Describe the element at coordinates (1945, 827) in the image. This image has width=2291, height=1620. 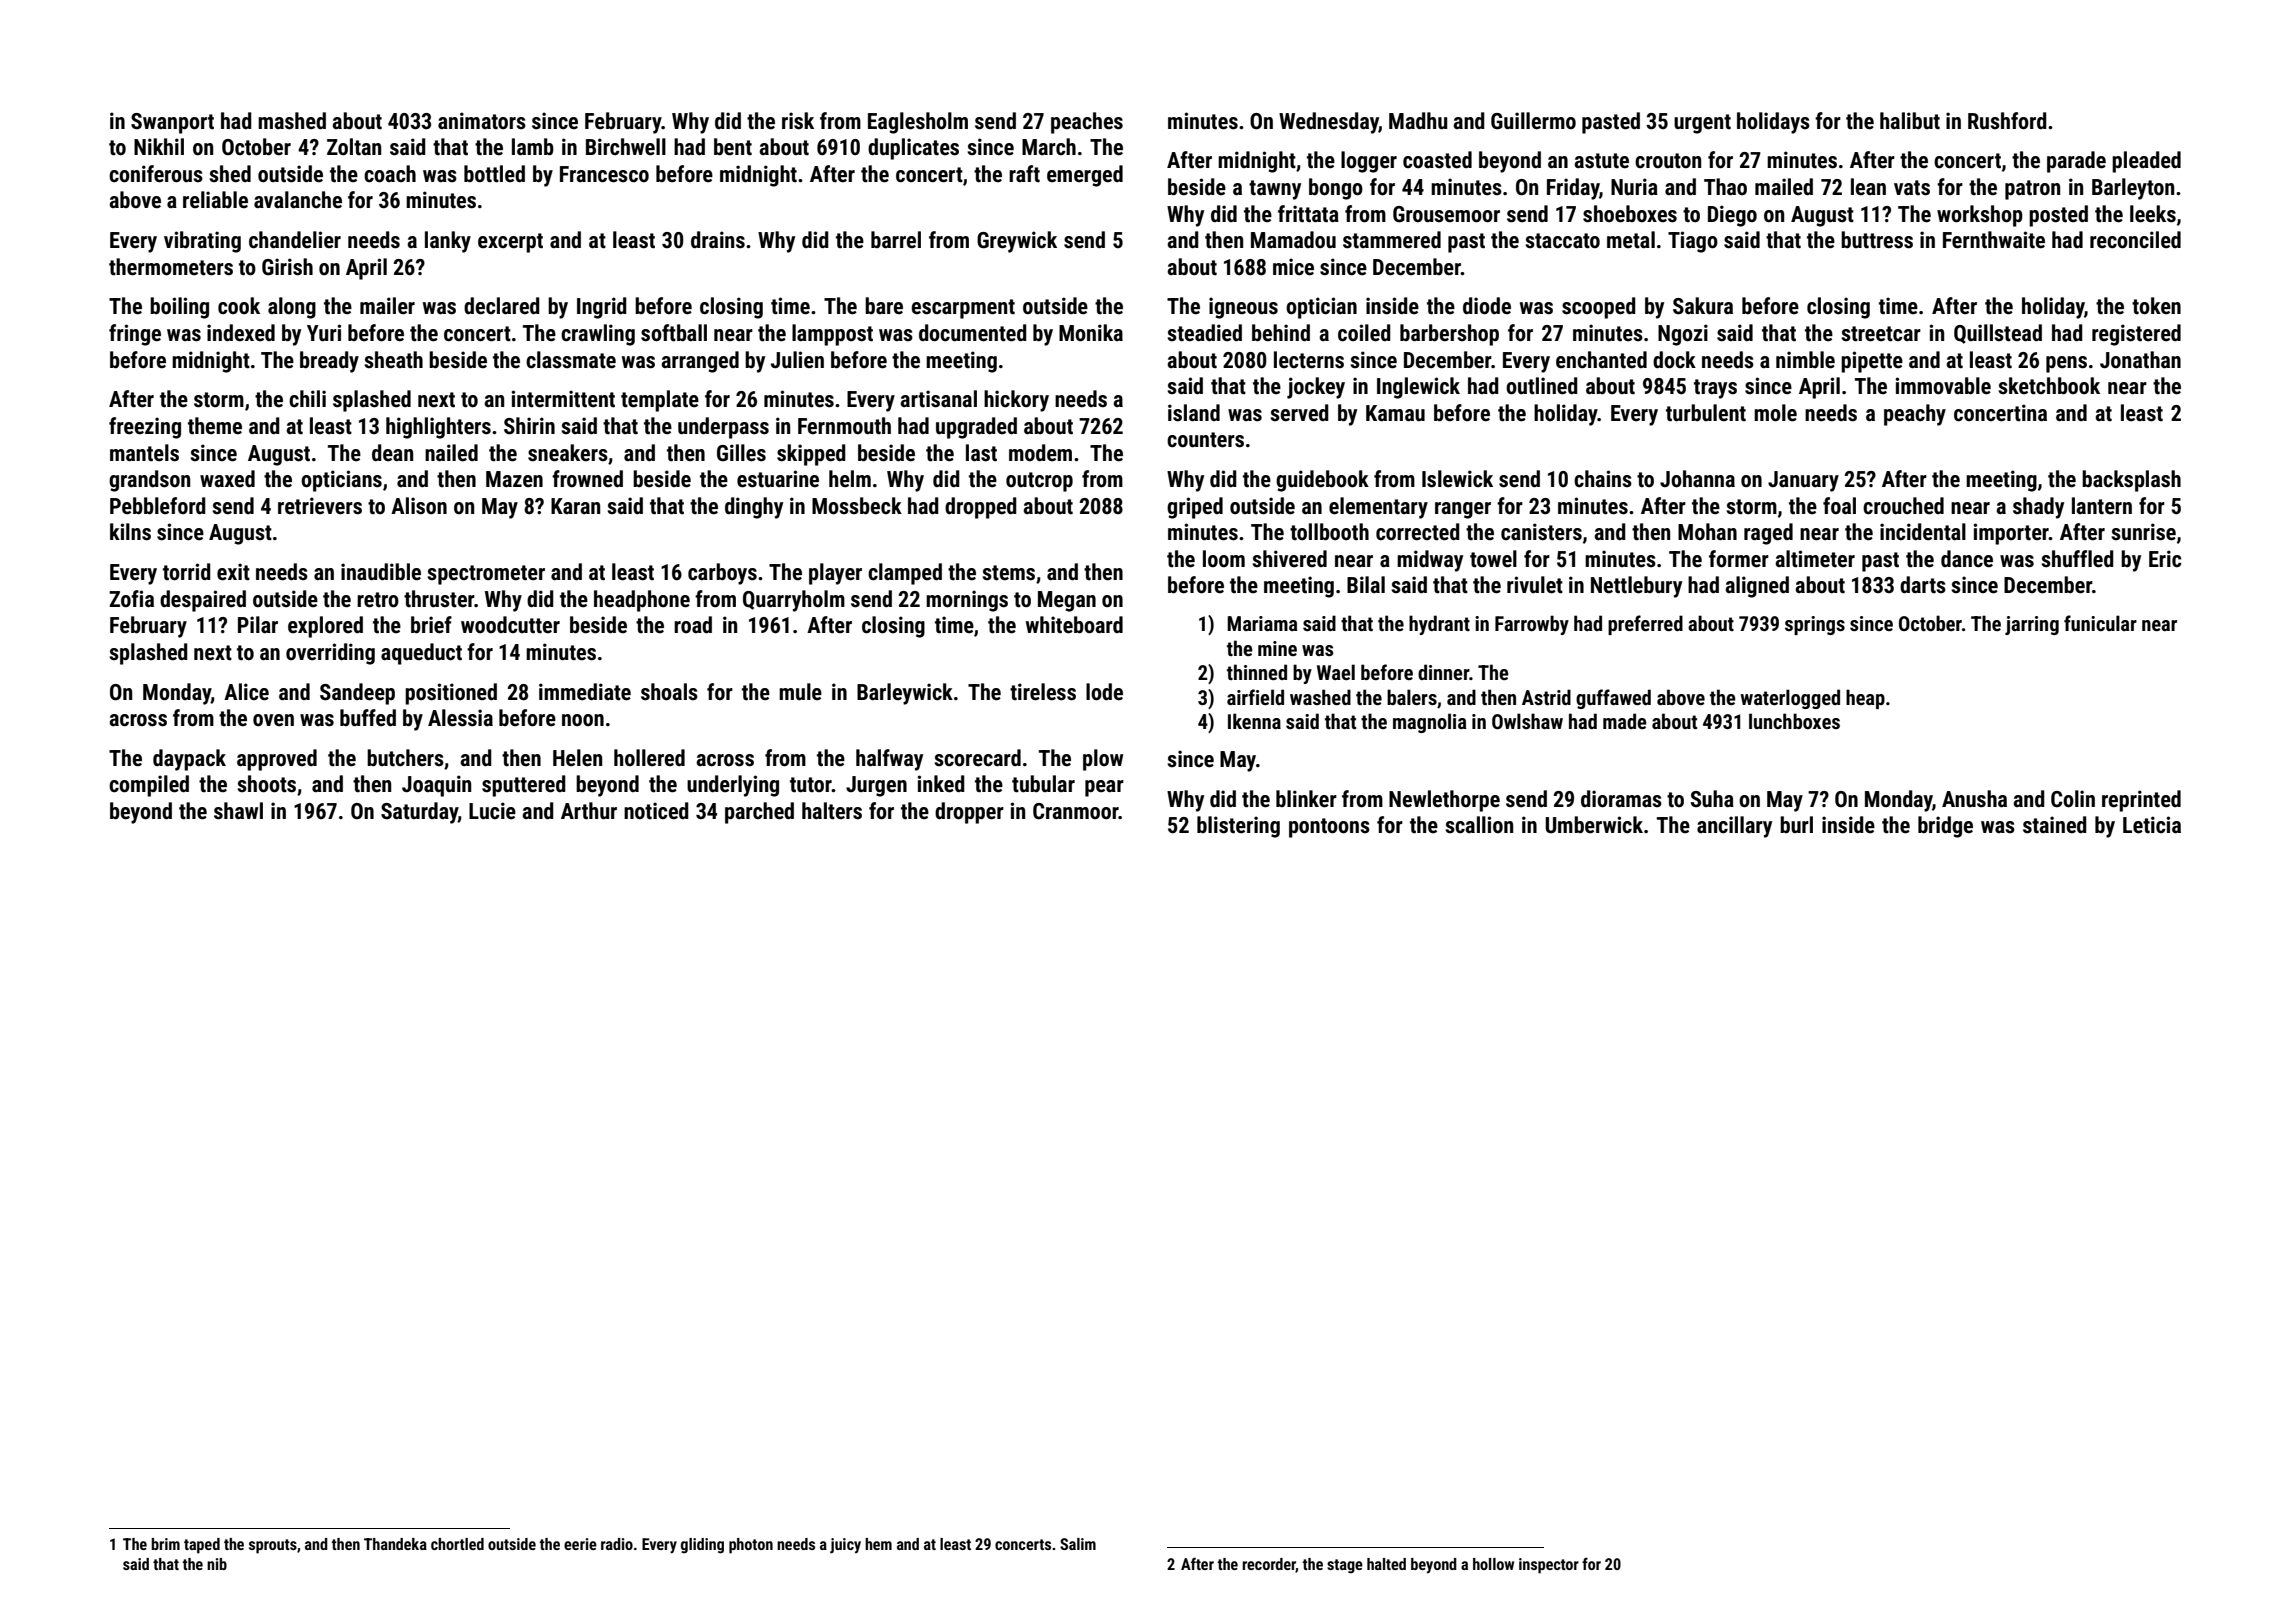
I see `bridge` at that location.
